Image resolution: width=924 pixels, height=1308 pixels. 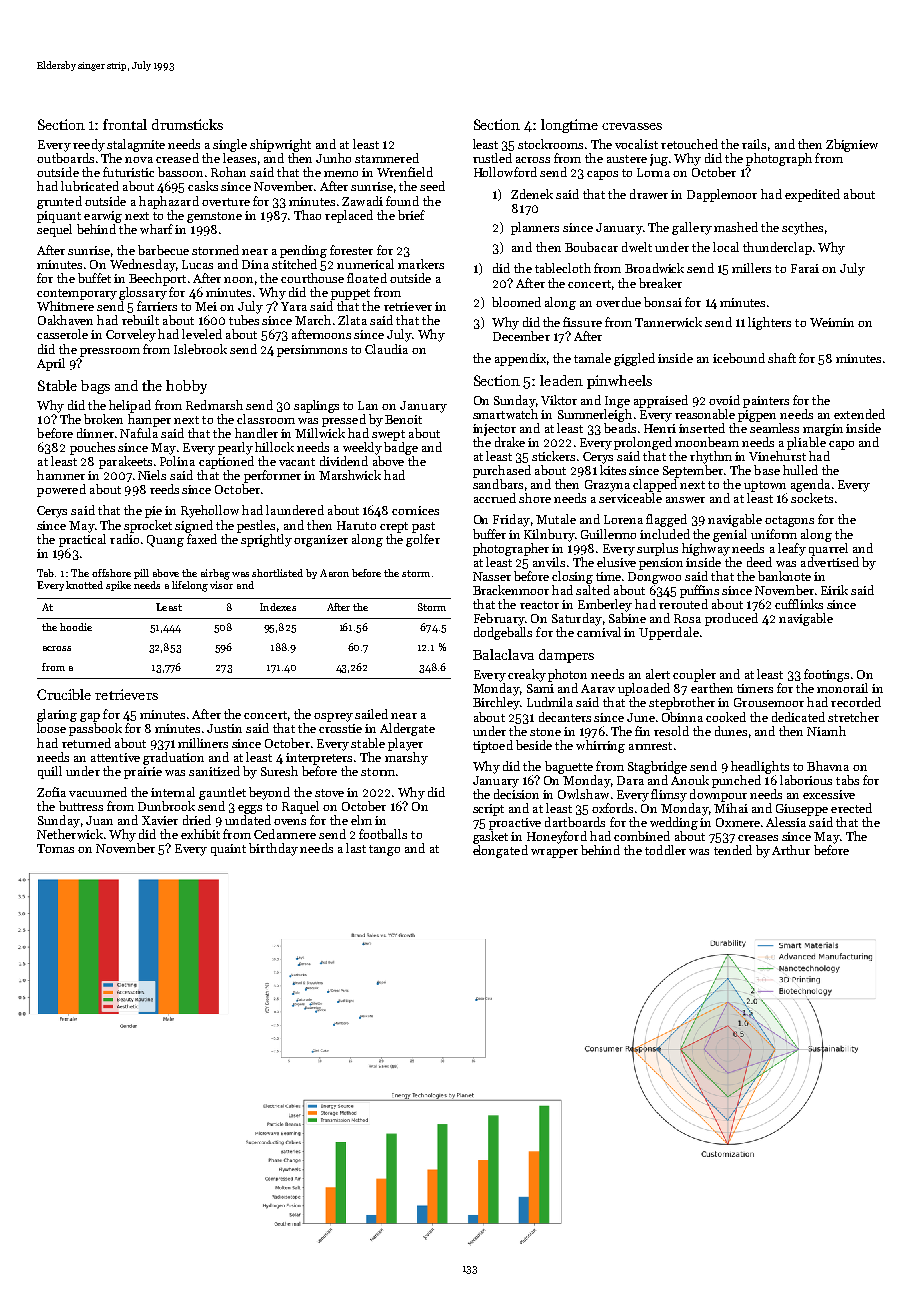 What do you see at coordinates (705, 414) in the page?
I see `reasonable` at bounding box center [705, 414].
